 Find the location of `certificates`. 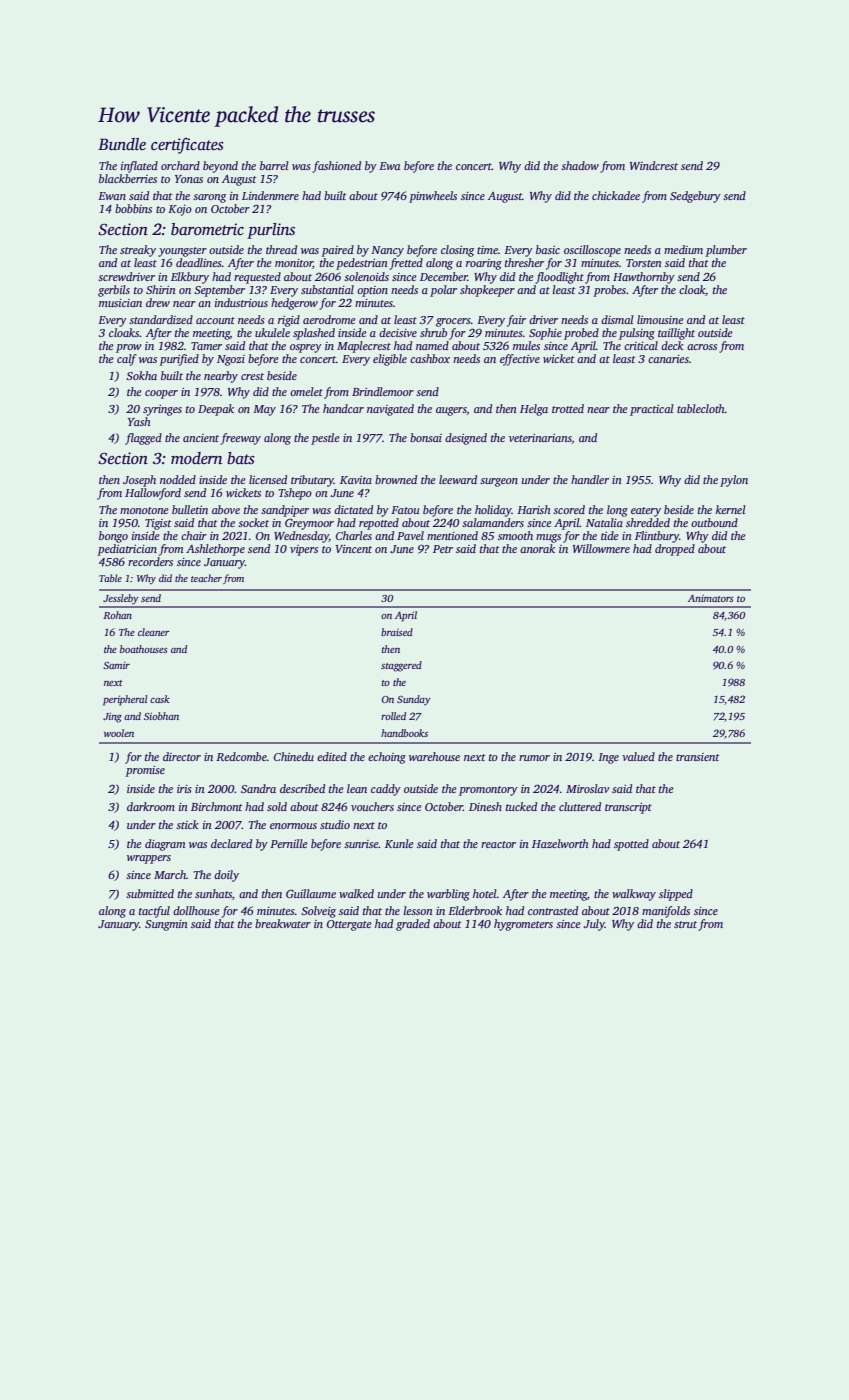

certificates is located at coordinates (187, 146).
